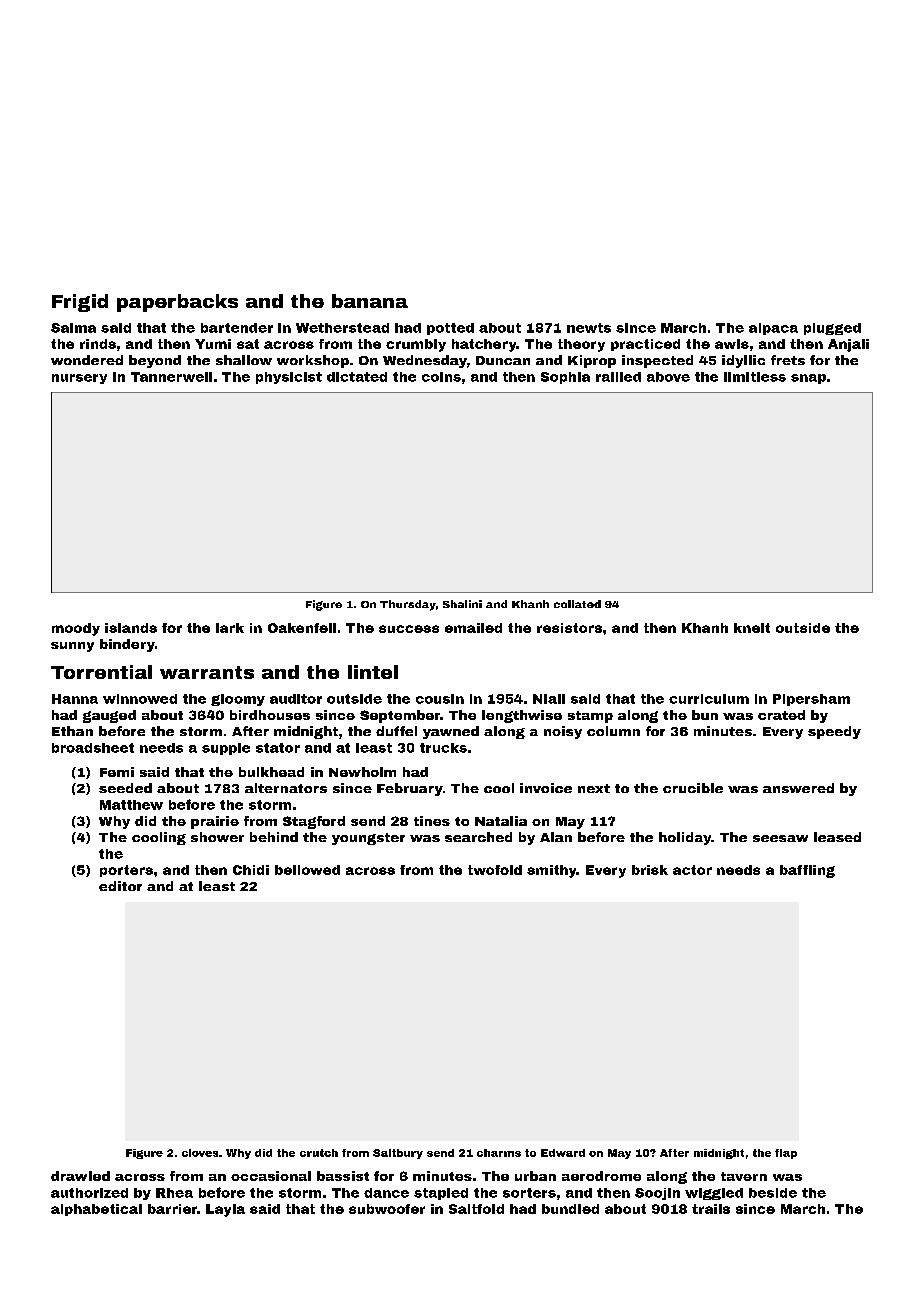 Image resolution: width=924 pixels, height=1308 pixels. I want to click on drawled, so click(80, 1176).
